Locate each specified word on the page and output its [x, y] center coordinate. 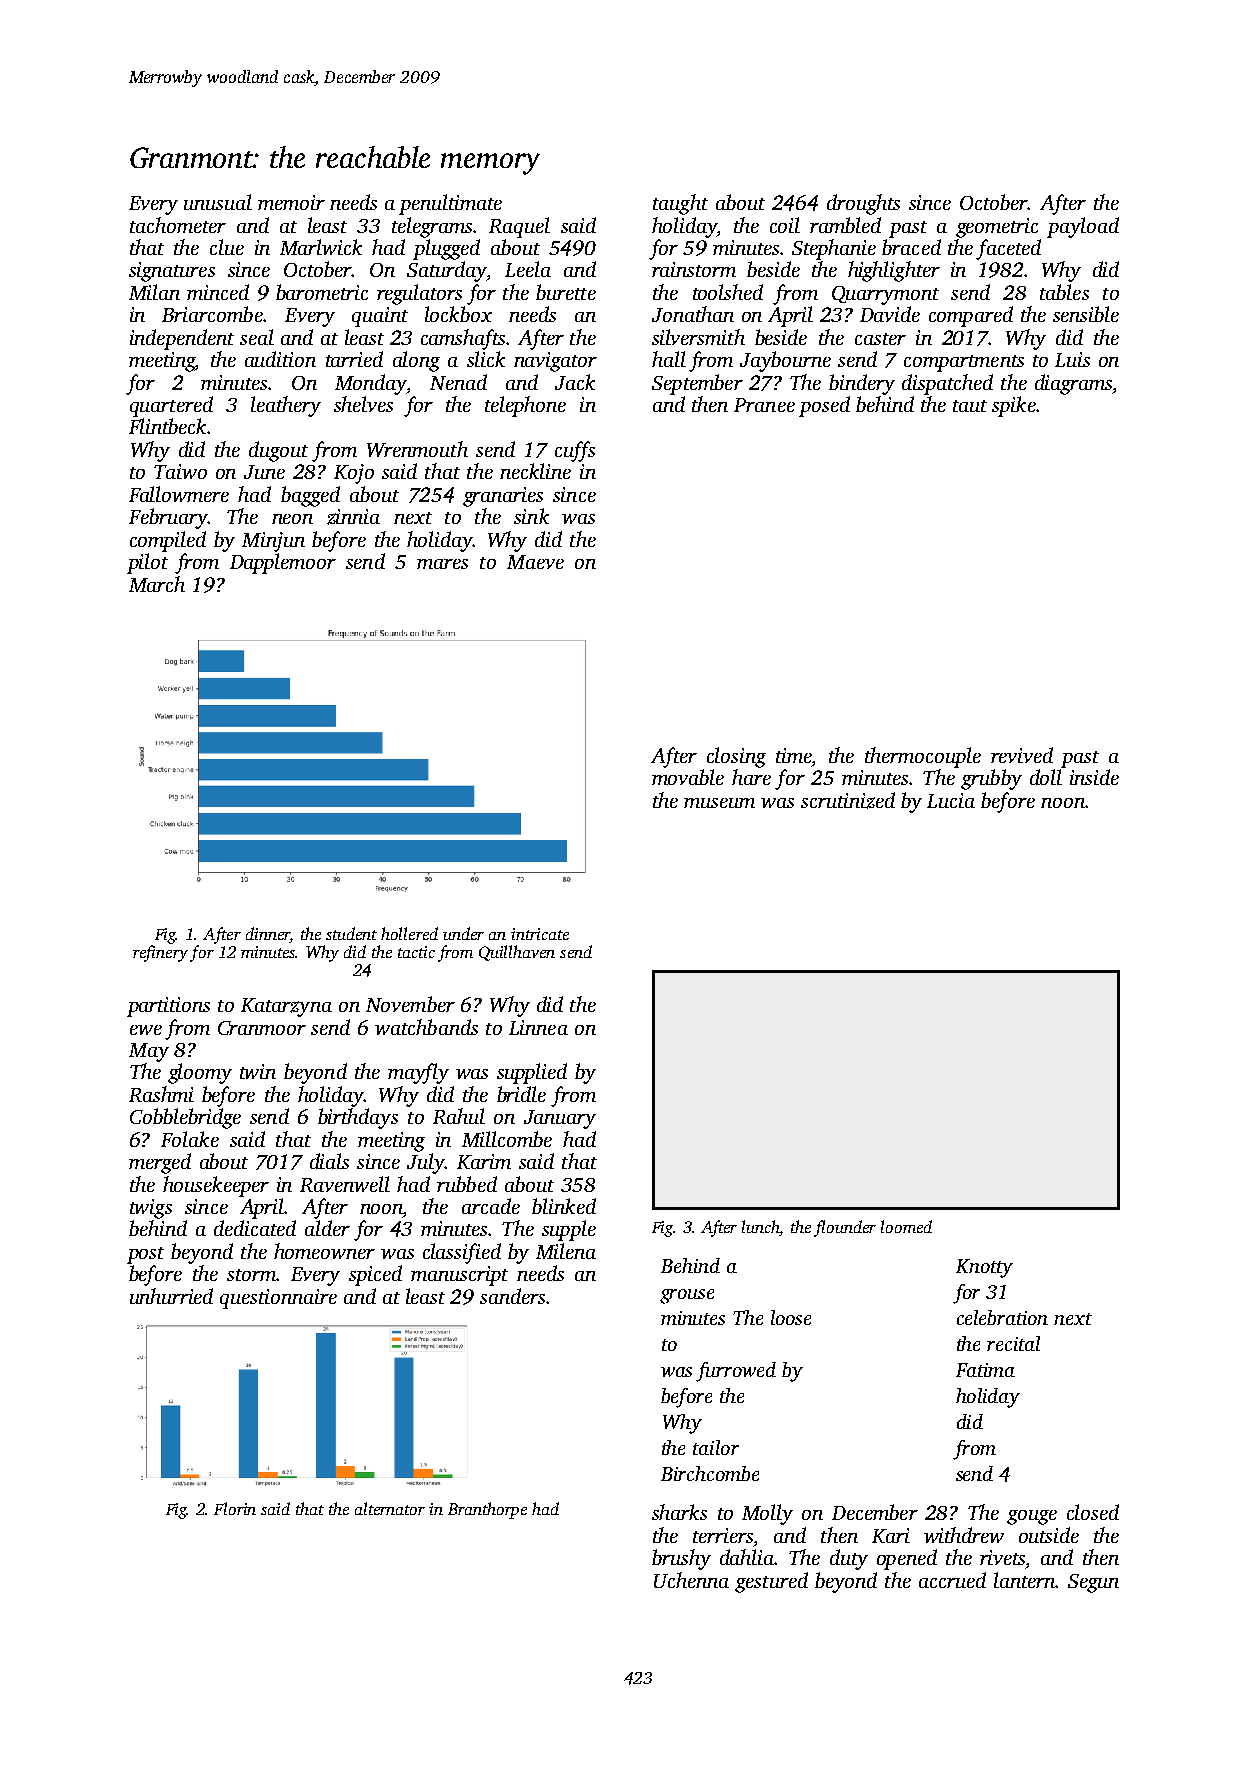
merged [160, 1163]
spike [1014, 406]
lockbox [458, 314]
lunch [761, 1228]
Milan [154, 292]
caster [880, 339]
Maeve [535, 562]
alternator [390, 1508]
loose [791, 1317]
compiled [168, 541]
